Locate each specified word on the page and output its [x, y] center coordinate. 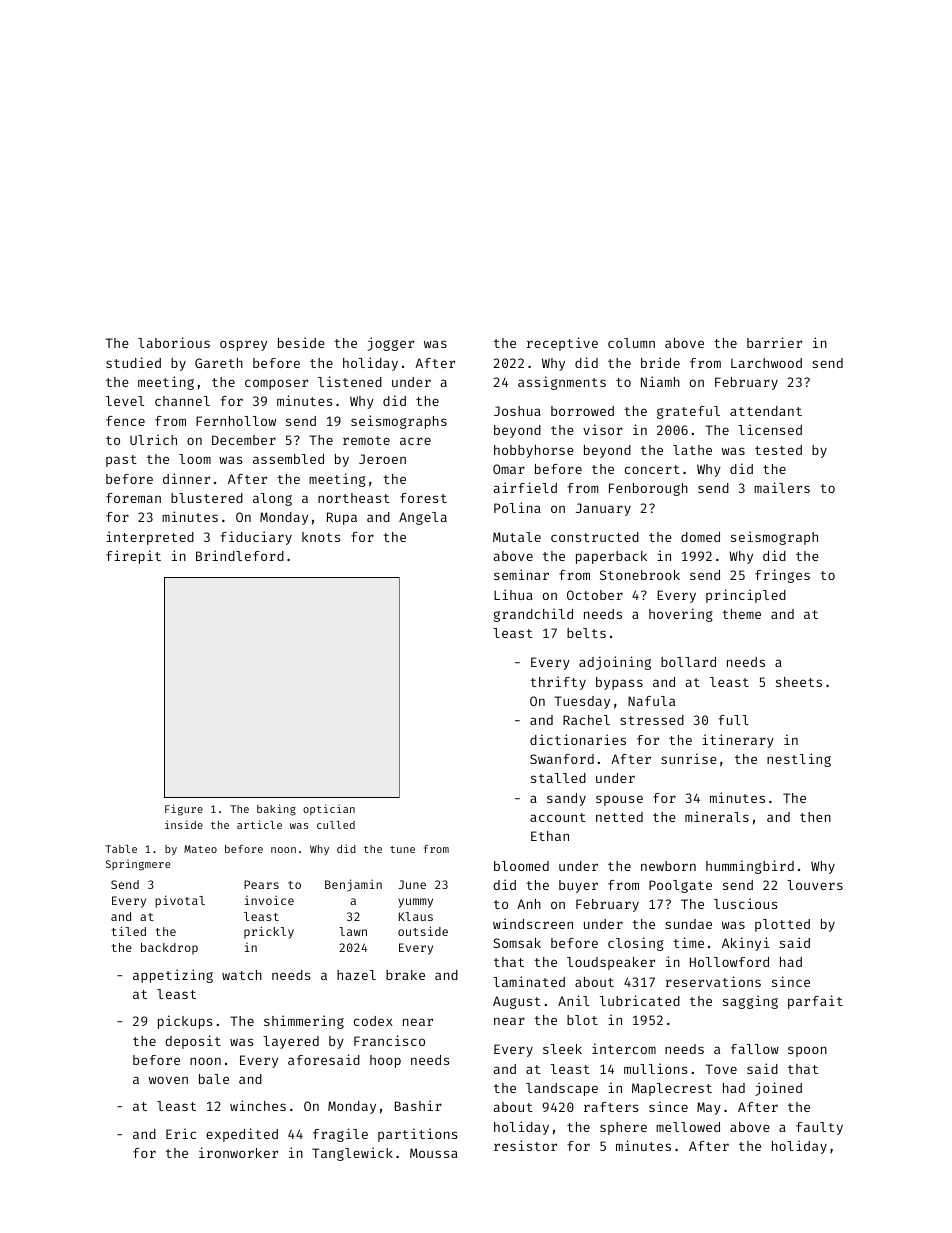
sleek [562, 1049]
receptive [562, 344]
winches [258, 1105]
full [733, 720]
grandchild [533, 615]
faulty [819, 1128]
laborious [174, 342]
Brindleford [240, 555]
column [631, 343]
